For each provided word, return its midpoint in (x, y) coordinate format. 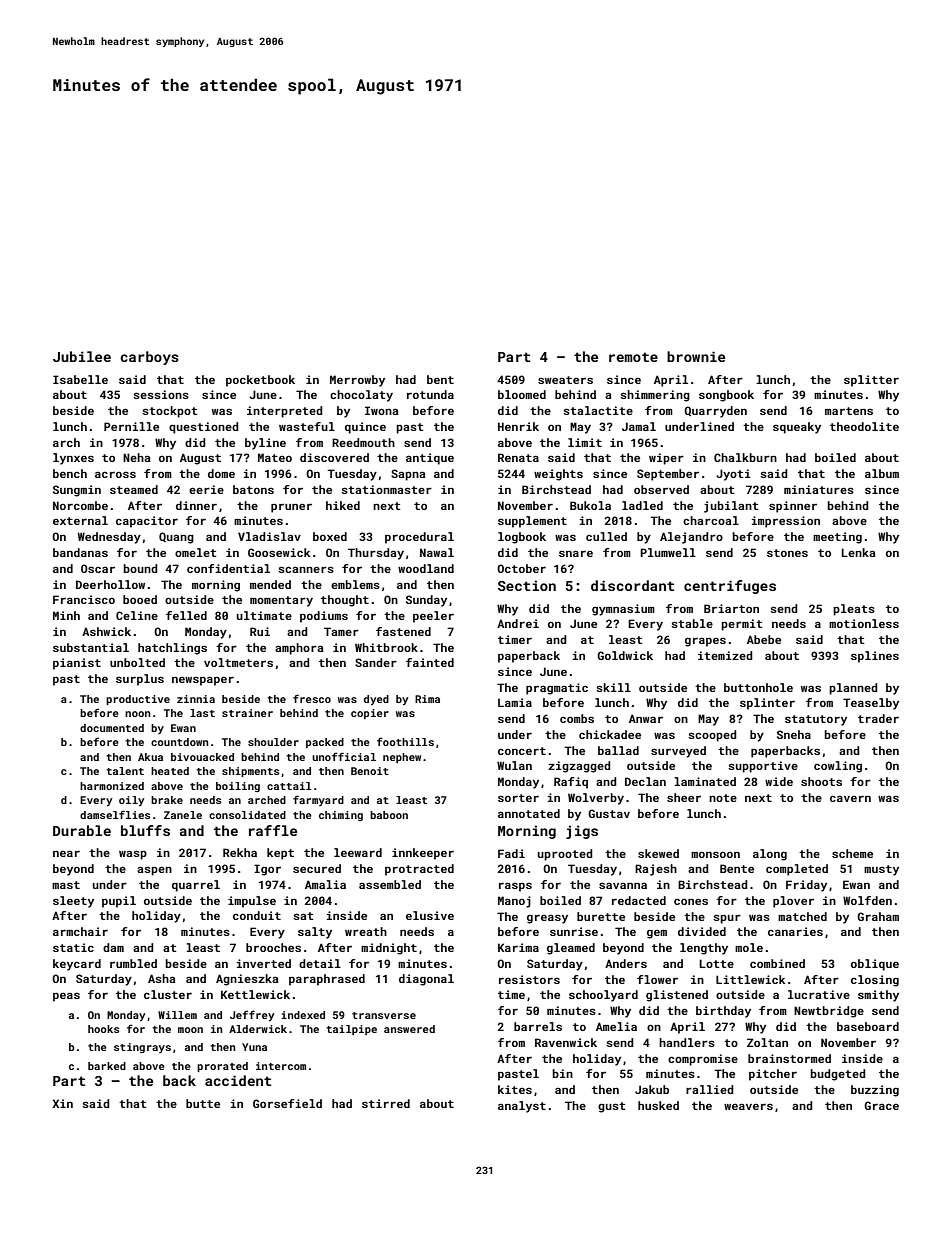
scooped (712, 736)
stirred (386, 1103)
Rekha (240, 852)
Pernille (131, 426)
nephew (402, 758)
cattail (289, 786)
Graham (878, 916)
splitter (871, 381)
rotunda (430, 394)
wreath (366, 931)
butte (203, 1103)
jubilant (731, 507)
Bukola (590, 505)
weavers (748, 1106)
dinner (196, 505)
